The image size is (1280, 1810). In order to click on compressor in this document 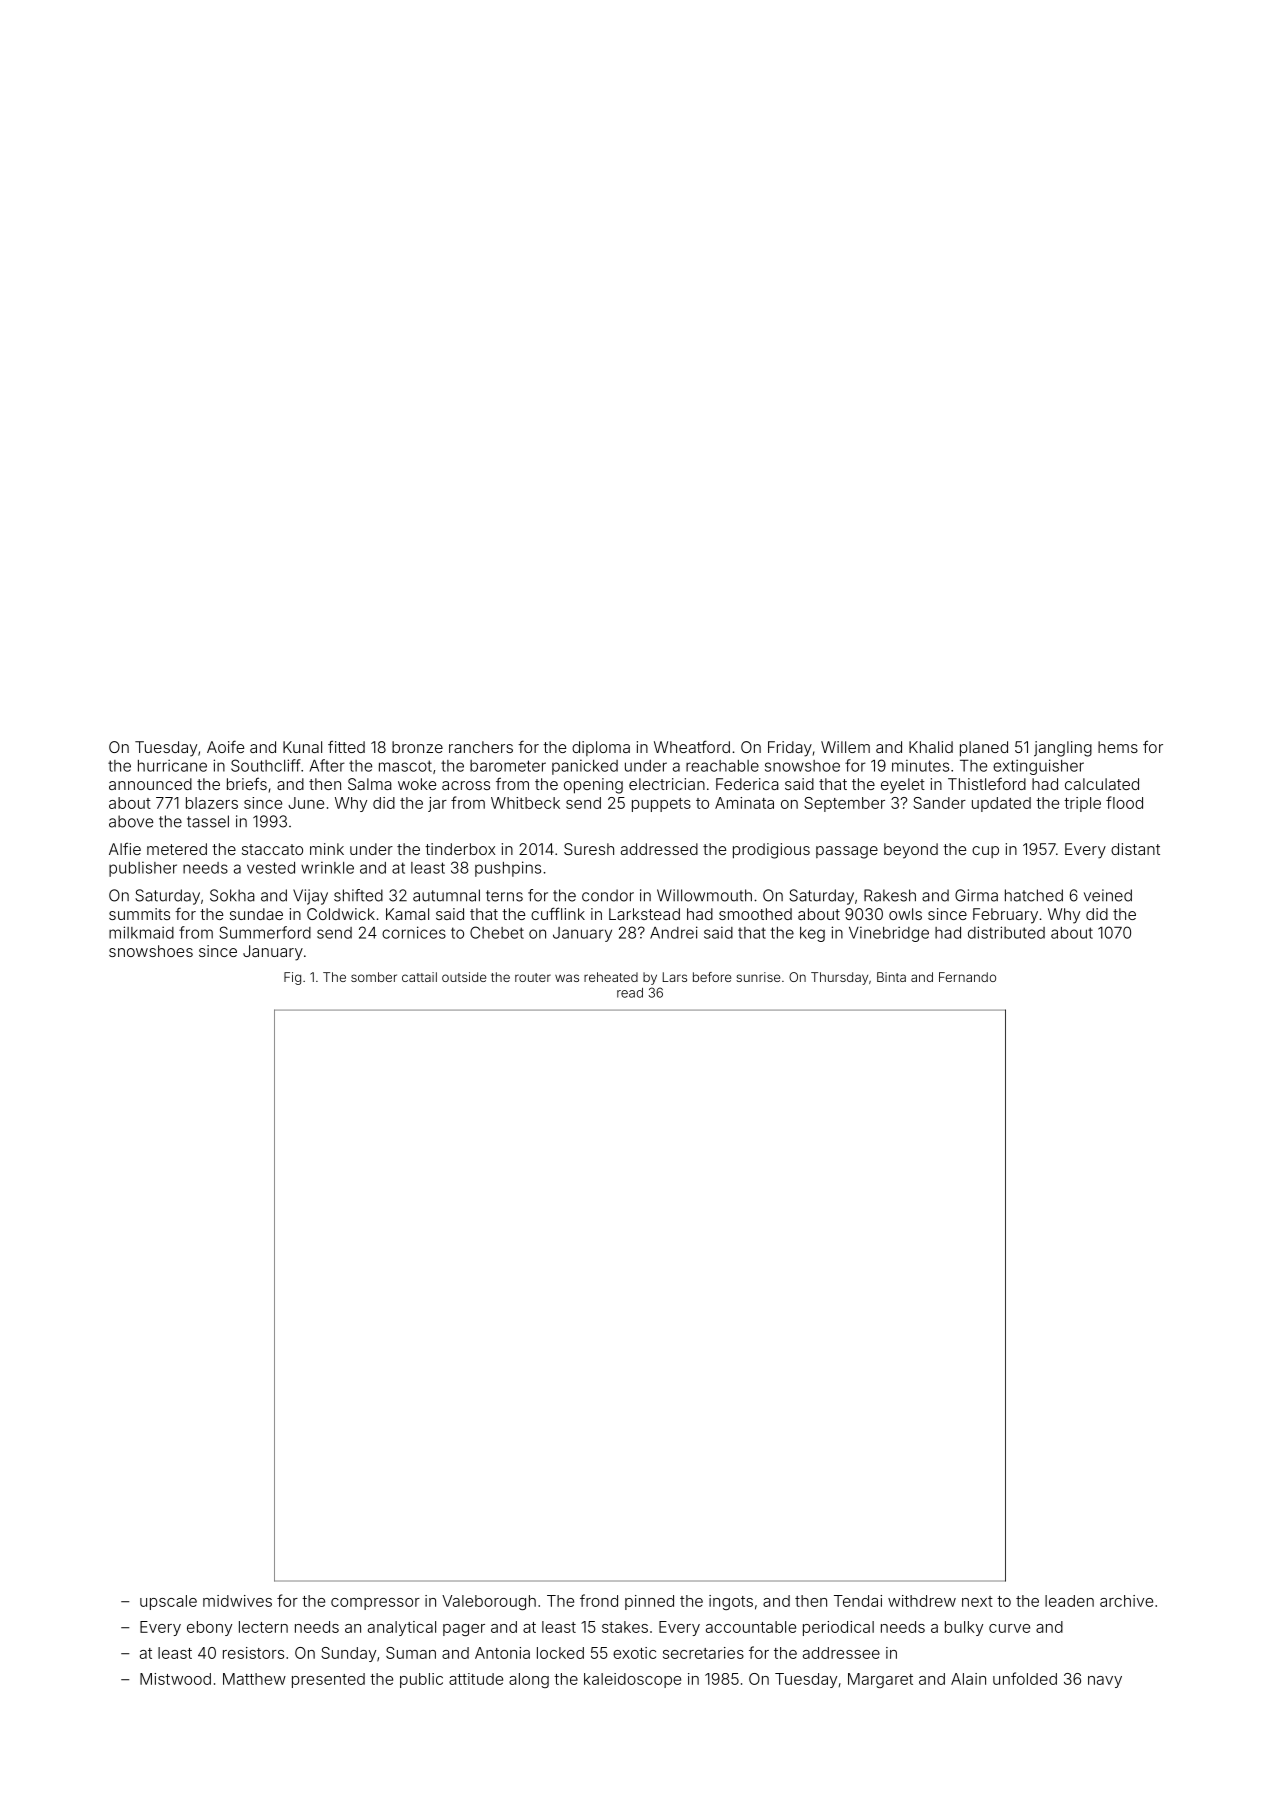, I will do `click(375, 1604)`.
